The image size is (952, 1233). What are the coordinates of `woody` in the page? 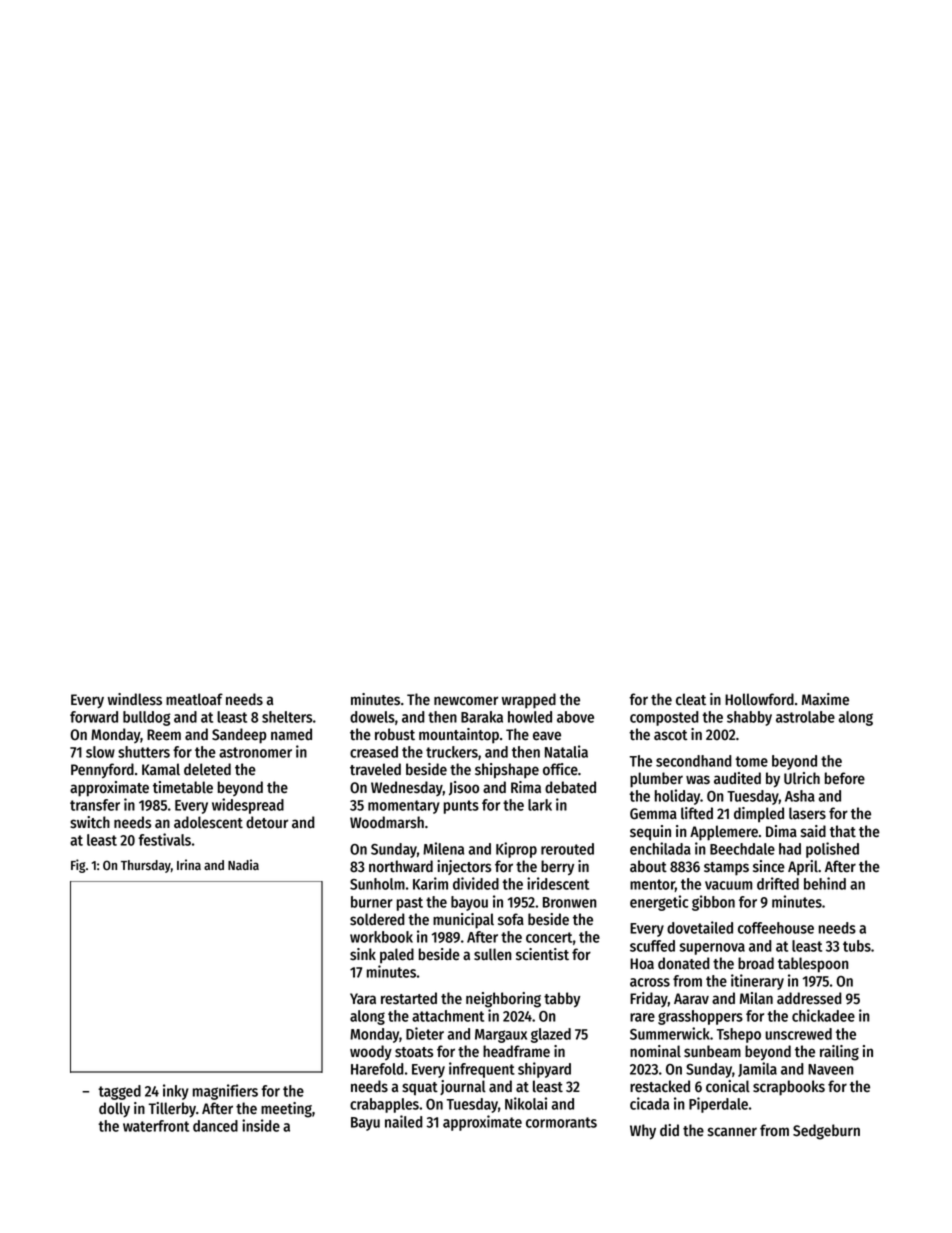 It's located at (371, 1052).
